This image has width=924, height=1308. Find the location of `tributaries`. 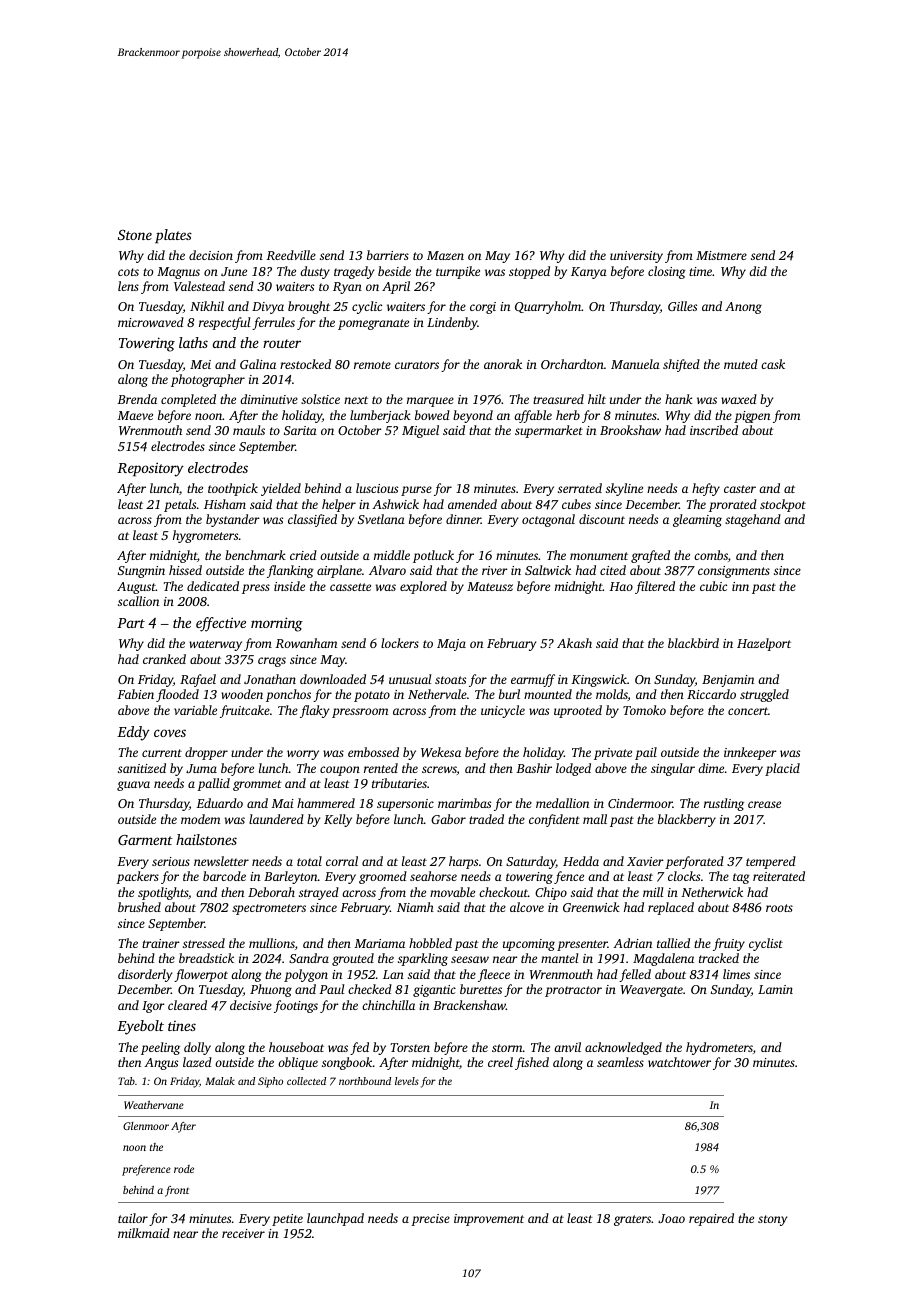

tributaries is located at coordinates (399, 783).
